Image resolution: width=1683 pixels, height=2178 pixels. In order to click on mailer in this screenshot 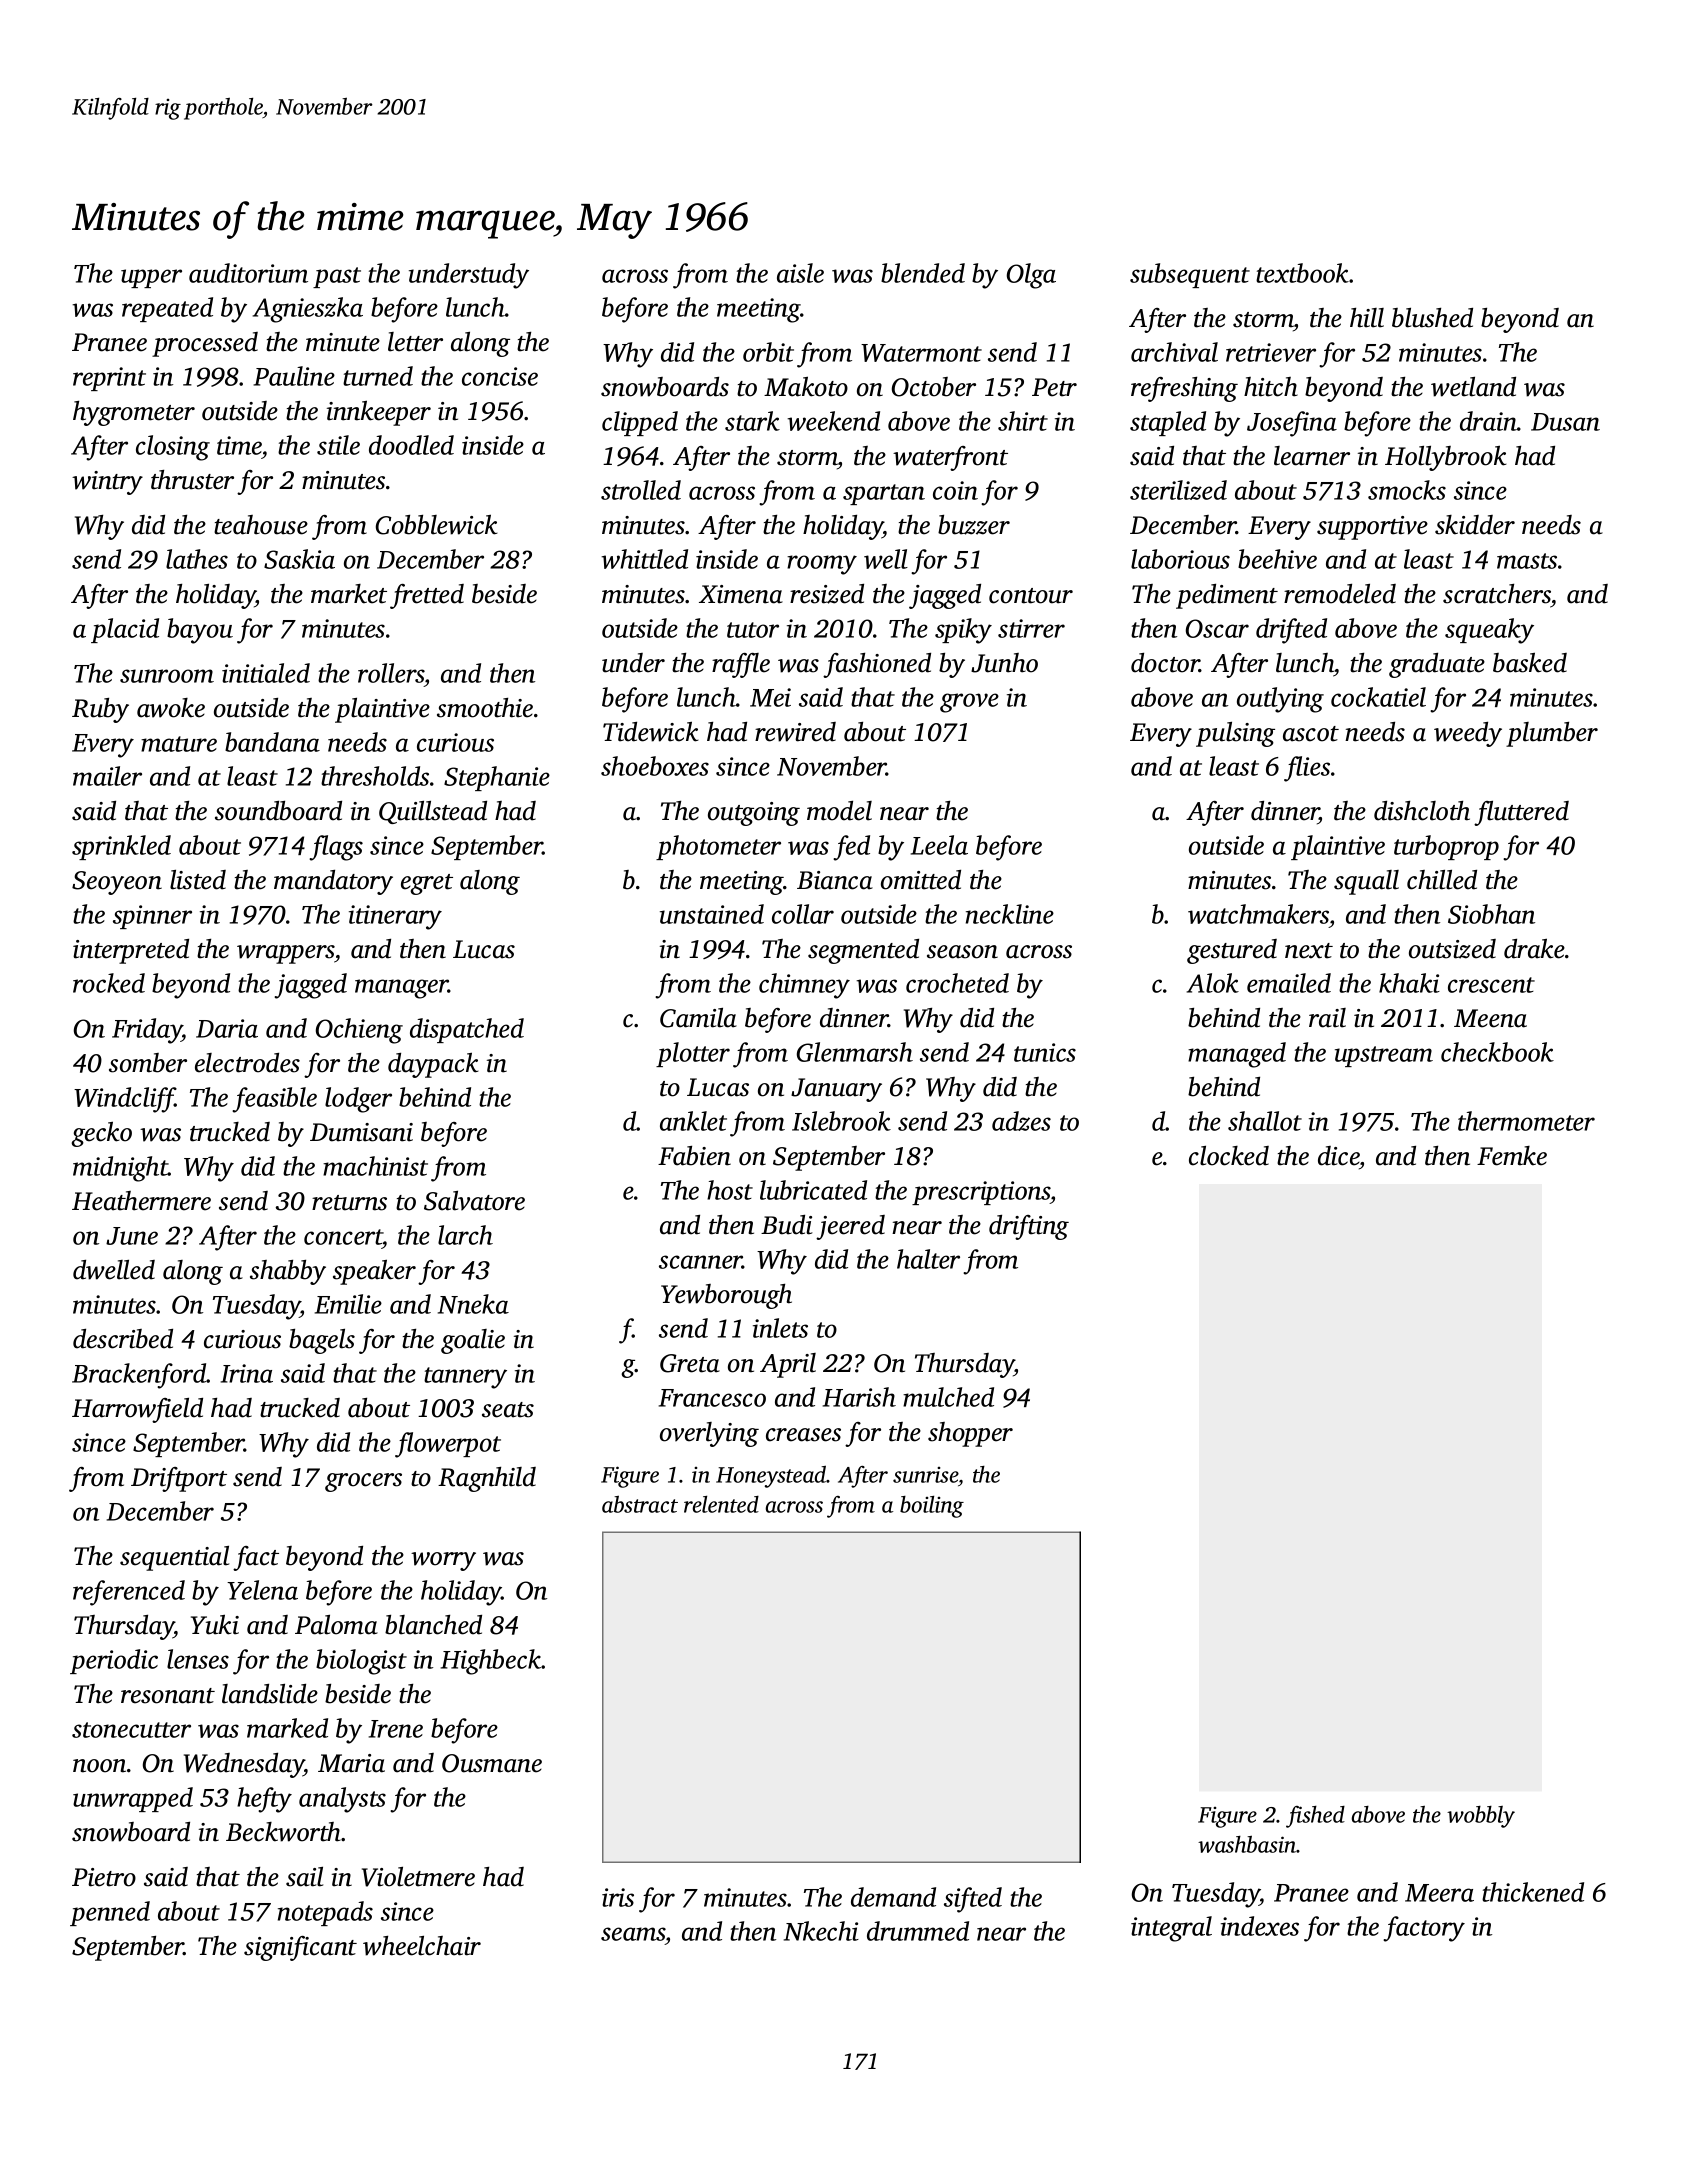, I will do `click(107, 776)`.
